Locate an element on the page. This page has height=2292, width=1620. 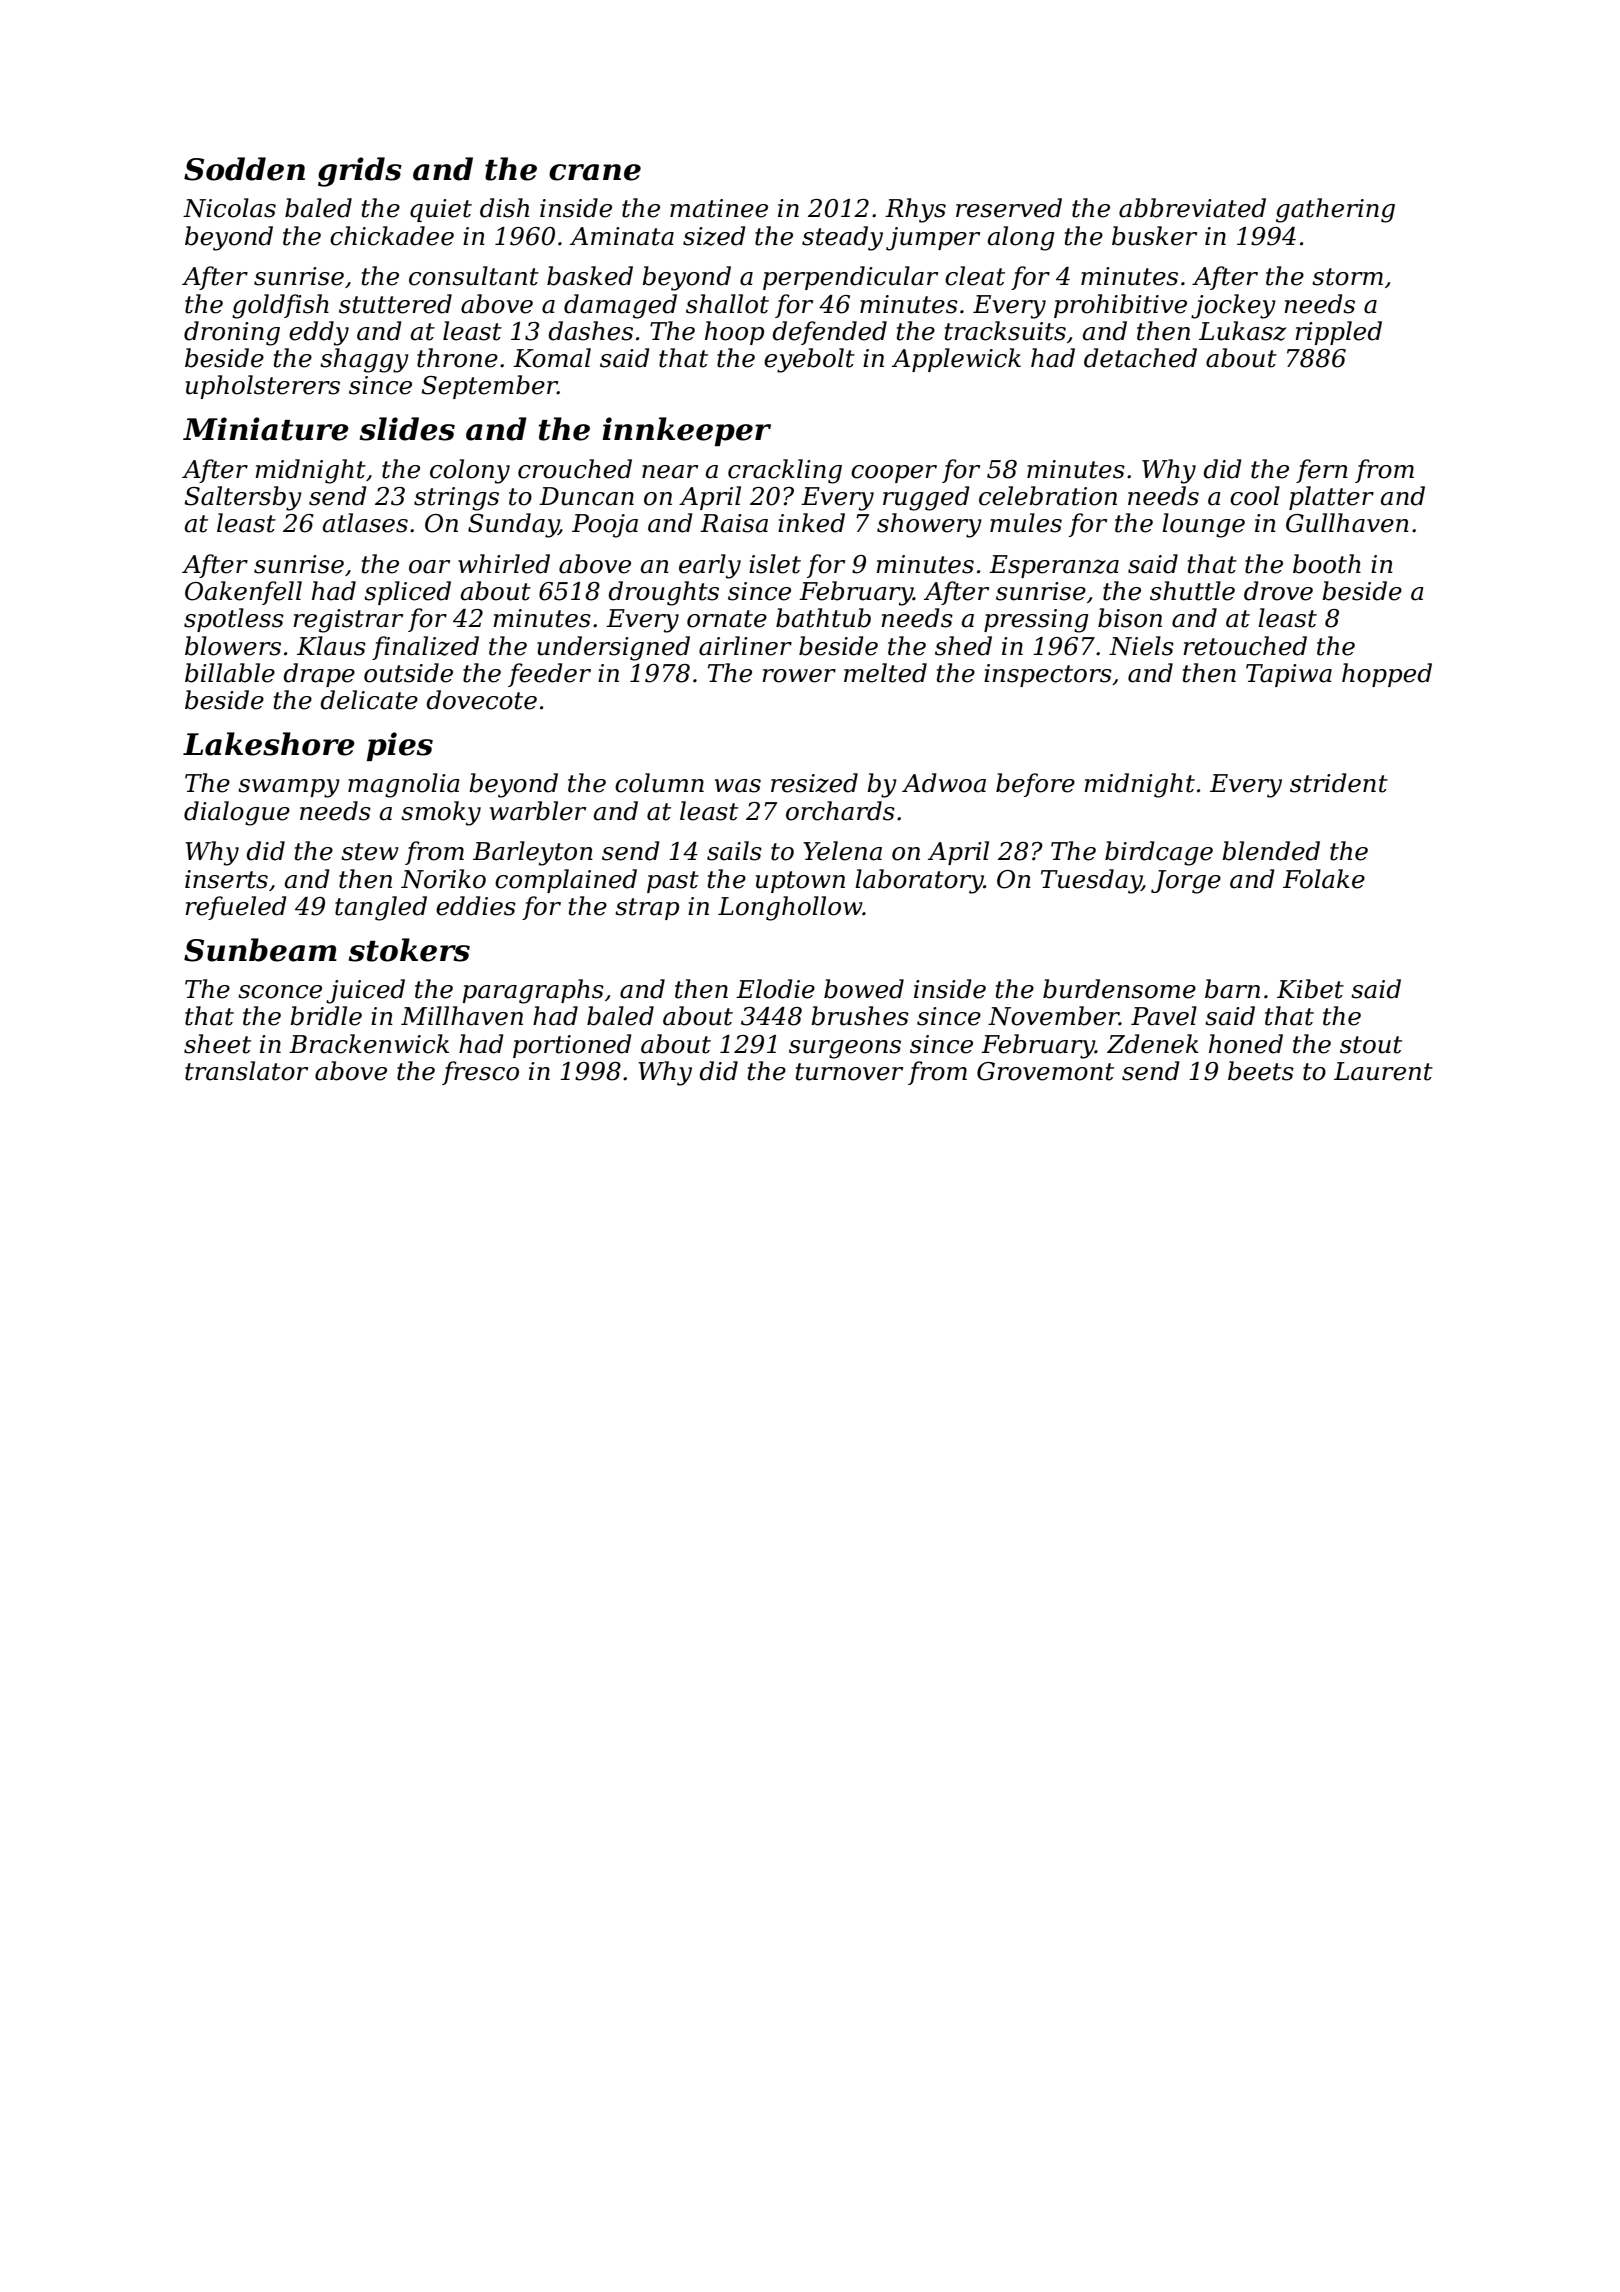
showery is located at coordinates (929, 525).
